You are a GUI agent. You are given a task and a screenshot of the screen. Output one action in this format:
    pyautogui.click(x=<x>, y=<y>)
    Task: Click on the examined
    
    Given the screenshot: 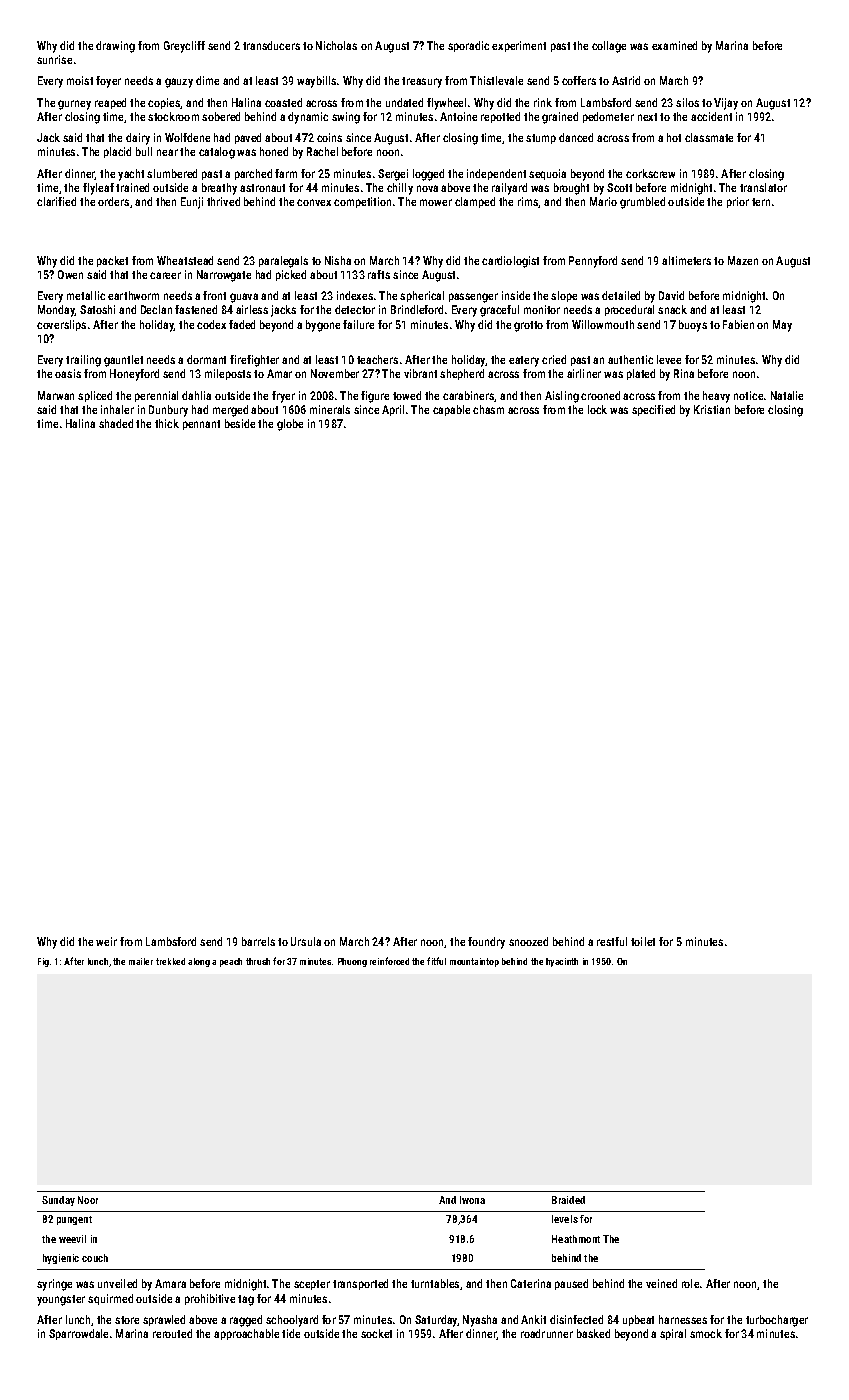 What is the action you would take?
    pyautogui.click(x=674, y=45)
